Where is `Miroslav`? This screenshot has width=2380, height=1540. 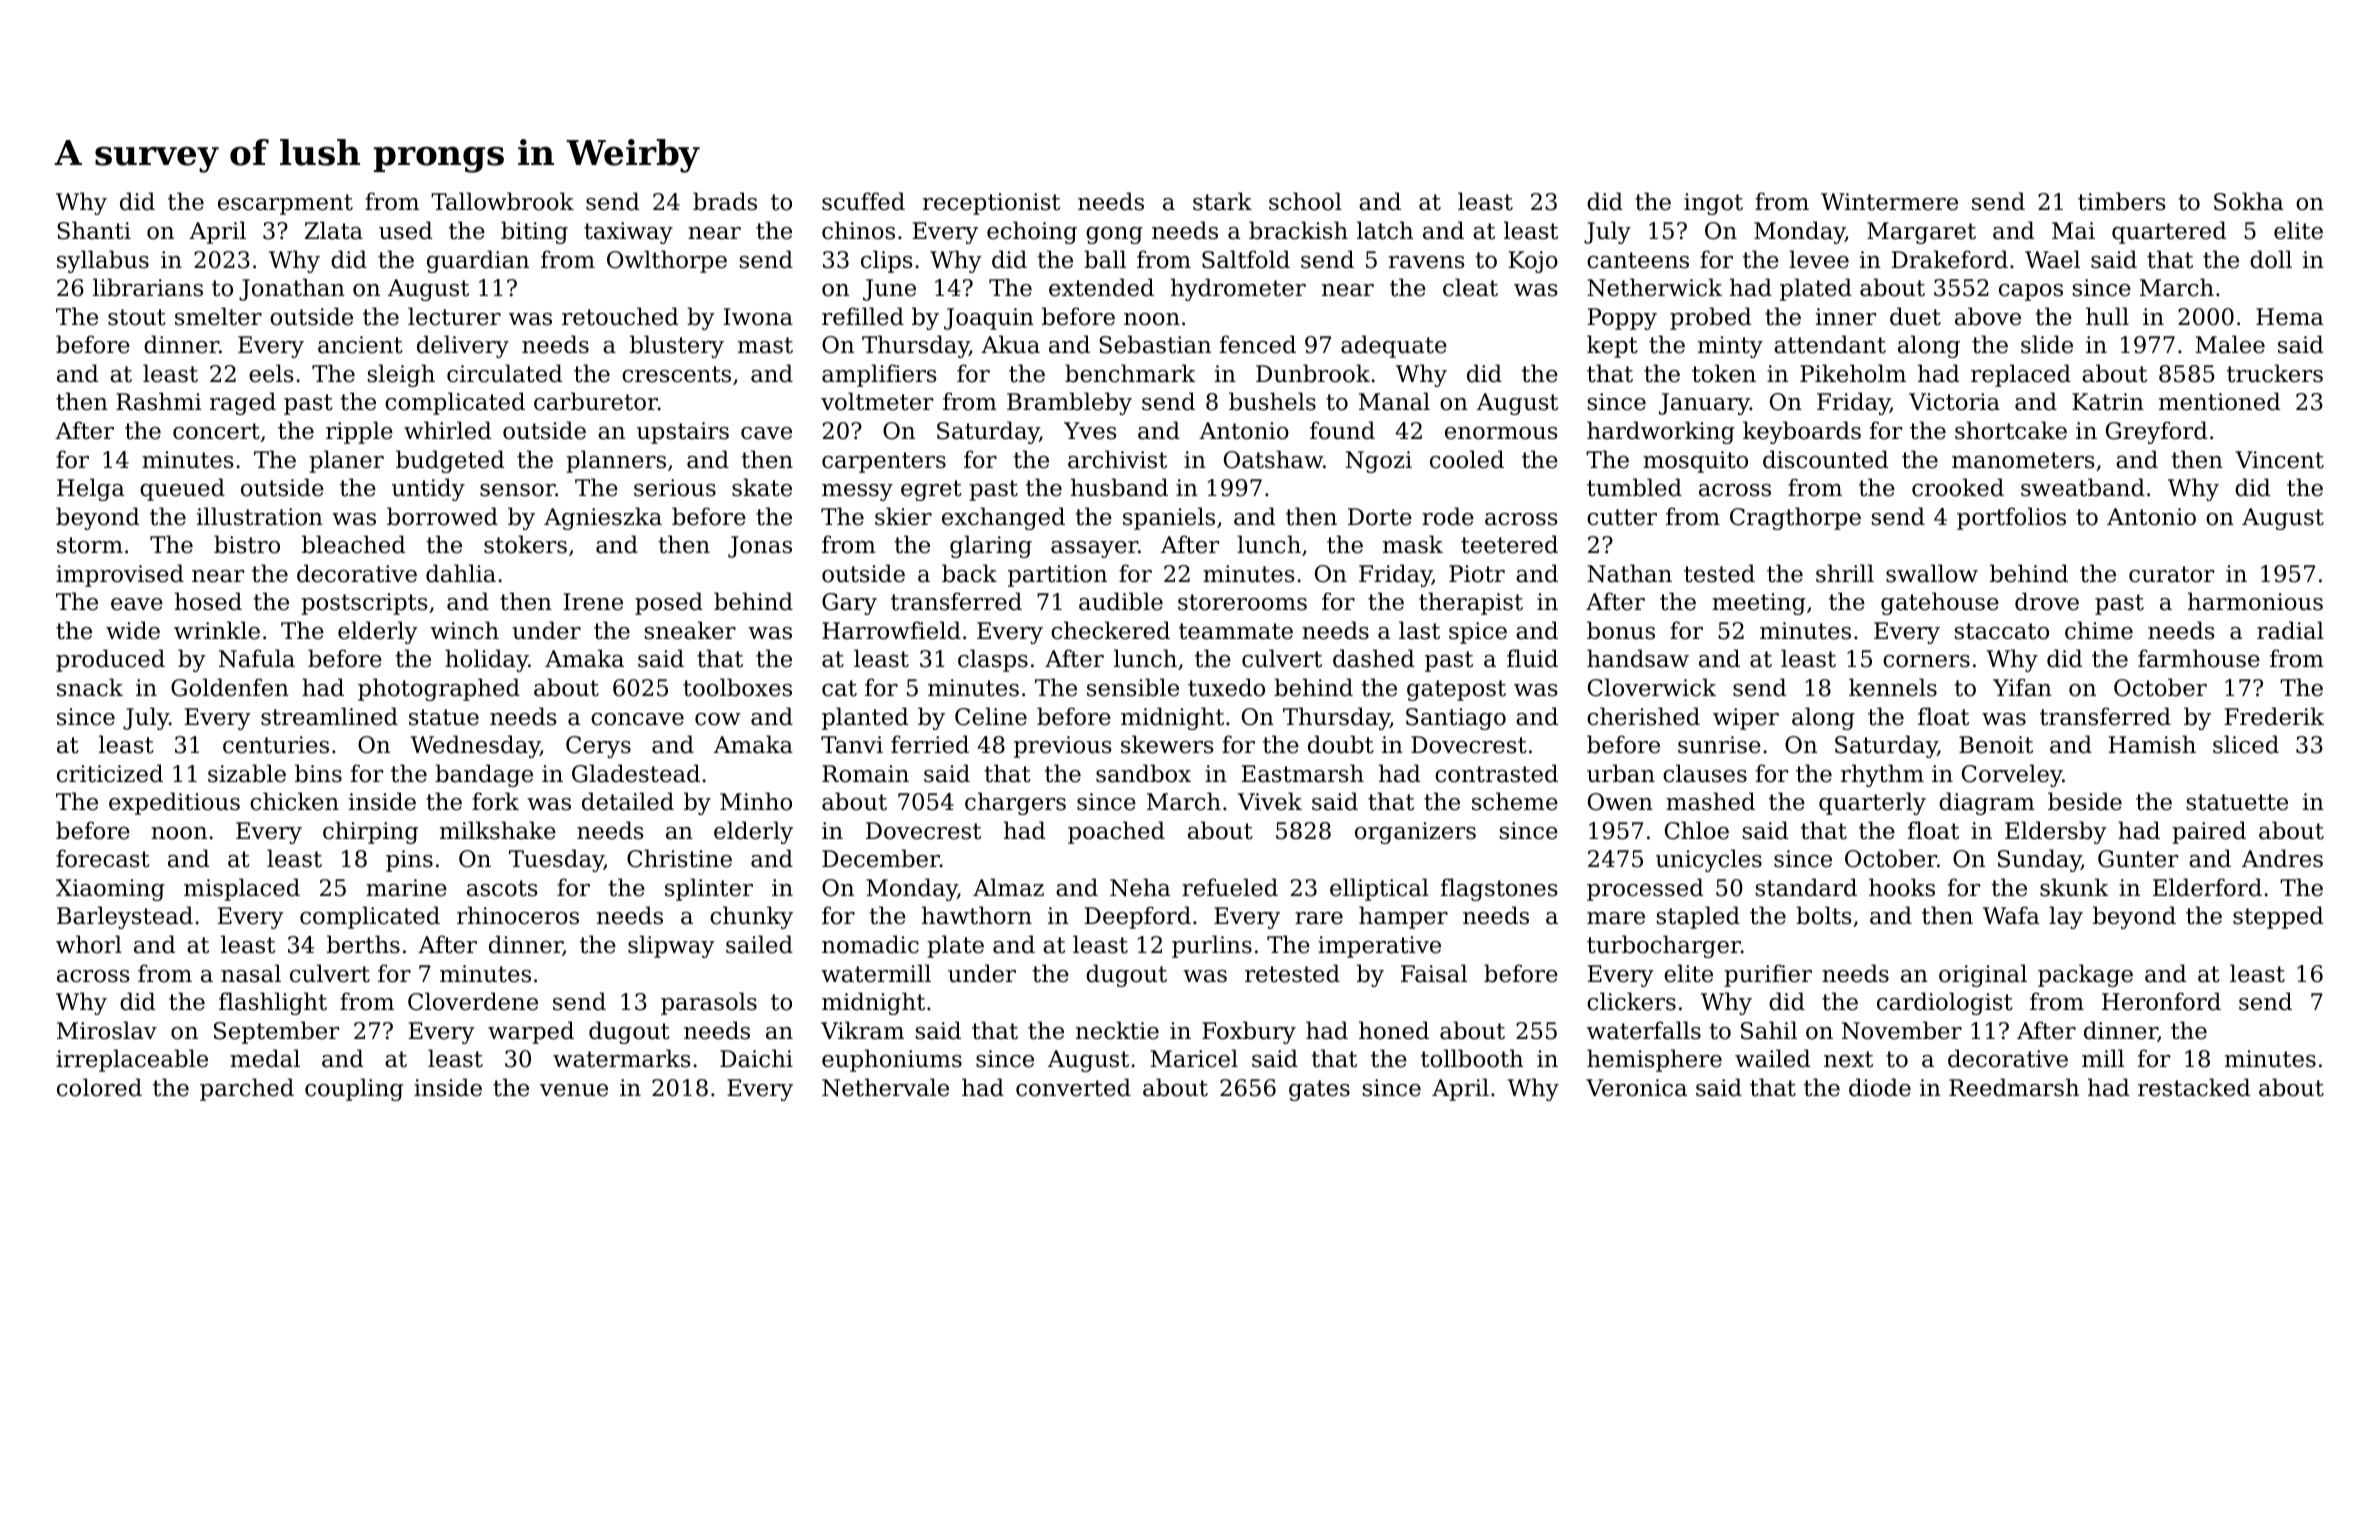
Miroslav is located at coordinates (107, 1030).
